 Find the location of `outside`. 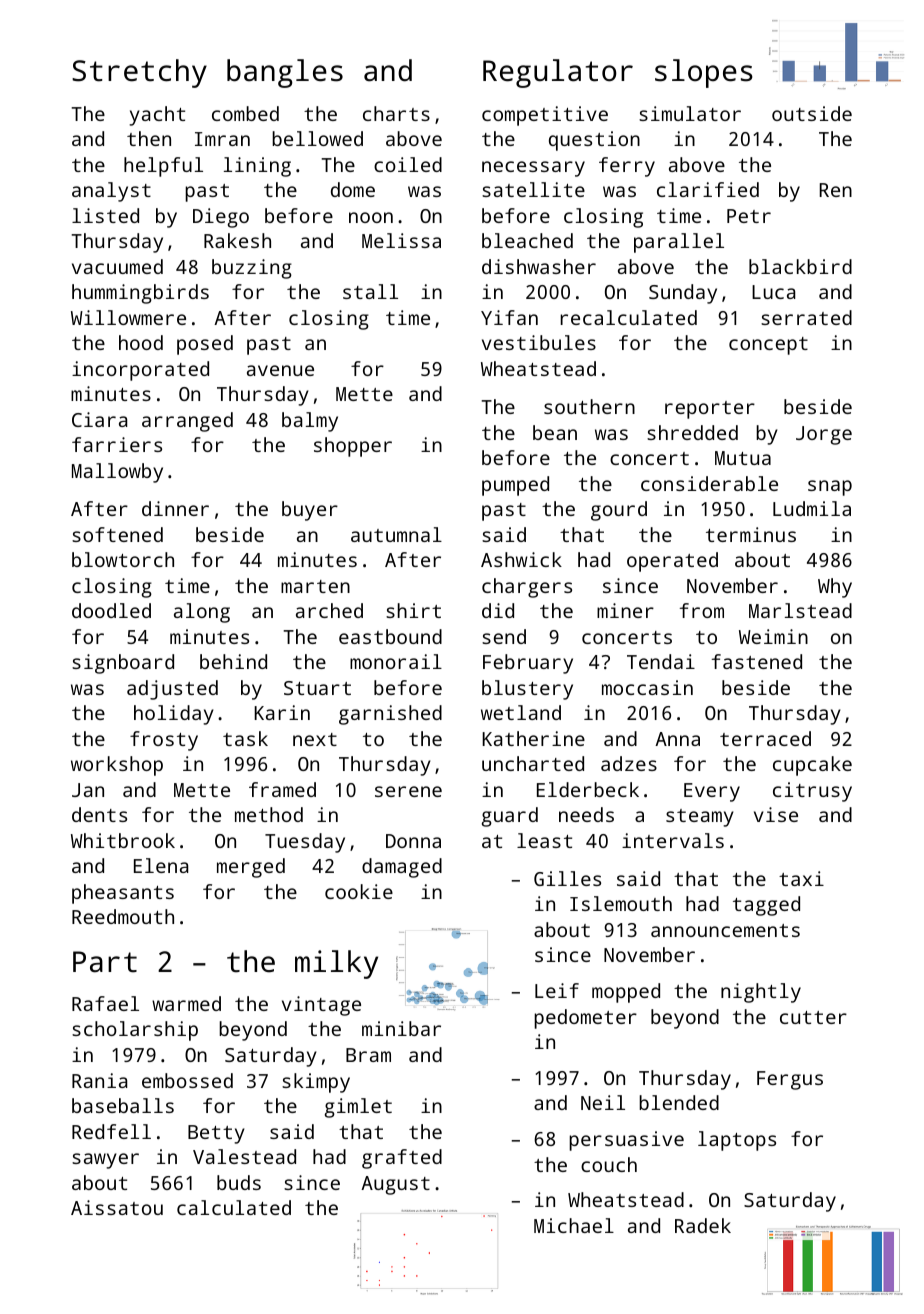

outside is located at coordinates (812, 113).
